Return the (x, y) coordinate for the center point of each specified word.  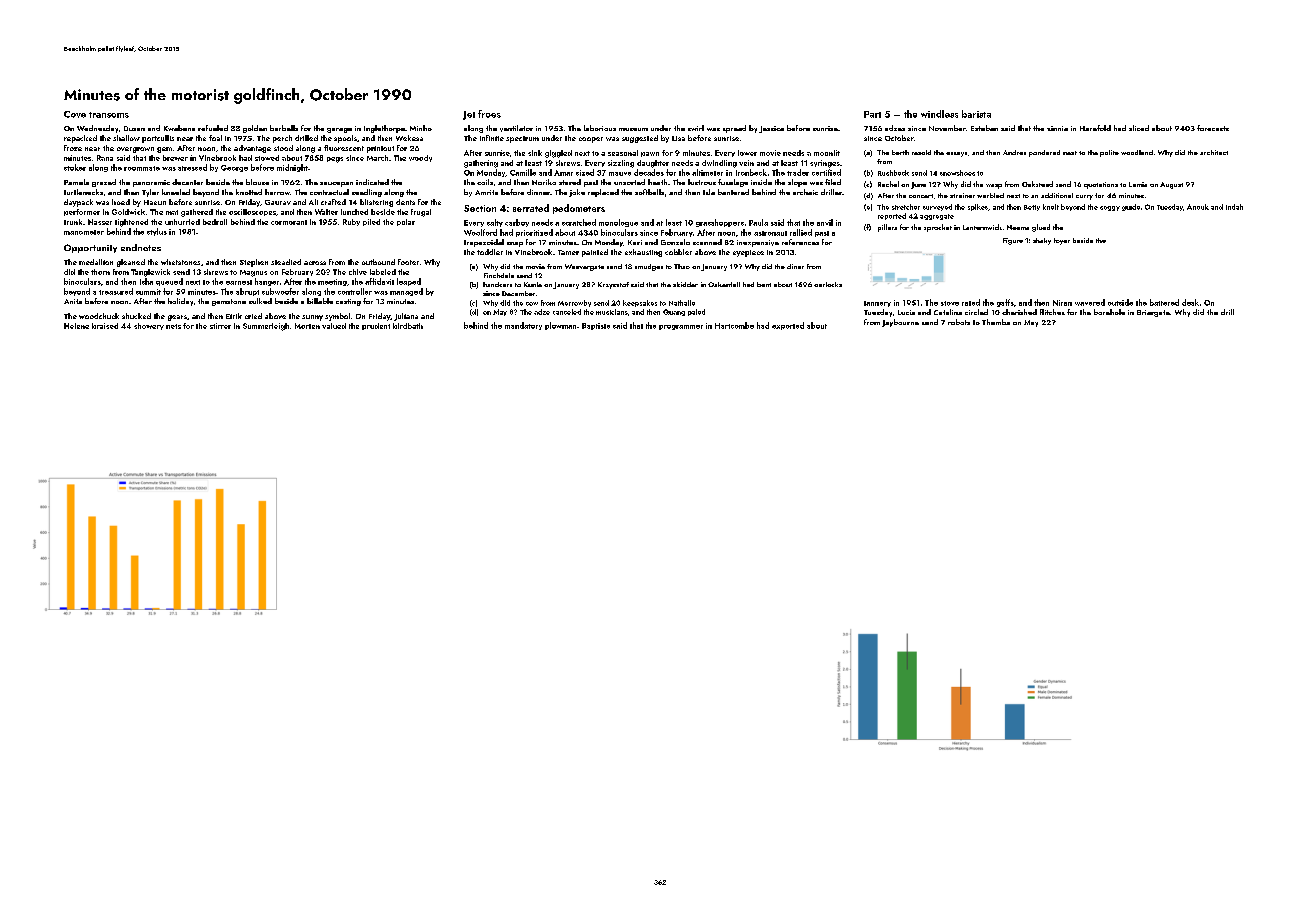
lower (747, 153)
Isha (146, 281)
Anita (73, 301)
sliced (1139, 128)
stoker (75, 167)
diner (795, 266)
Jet (469, 115)
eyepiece (748, 253)
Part (872, 114)
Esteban (984, 128)
